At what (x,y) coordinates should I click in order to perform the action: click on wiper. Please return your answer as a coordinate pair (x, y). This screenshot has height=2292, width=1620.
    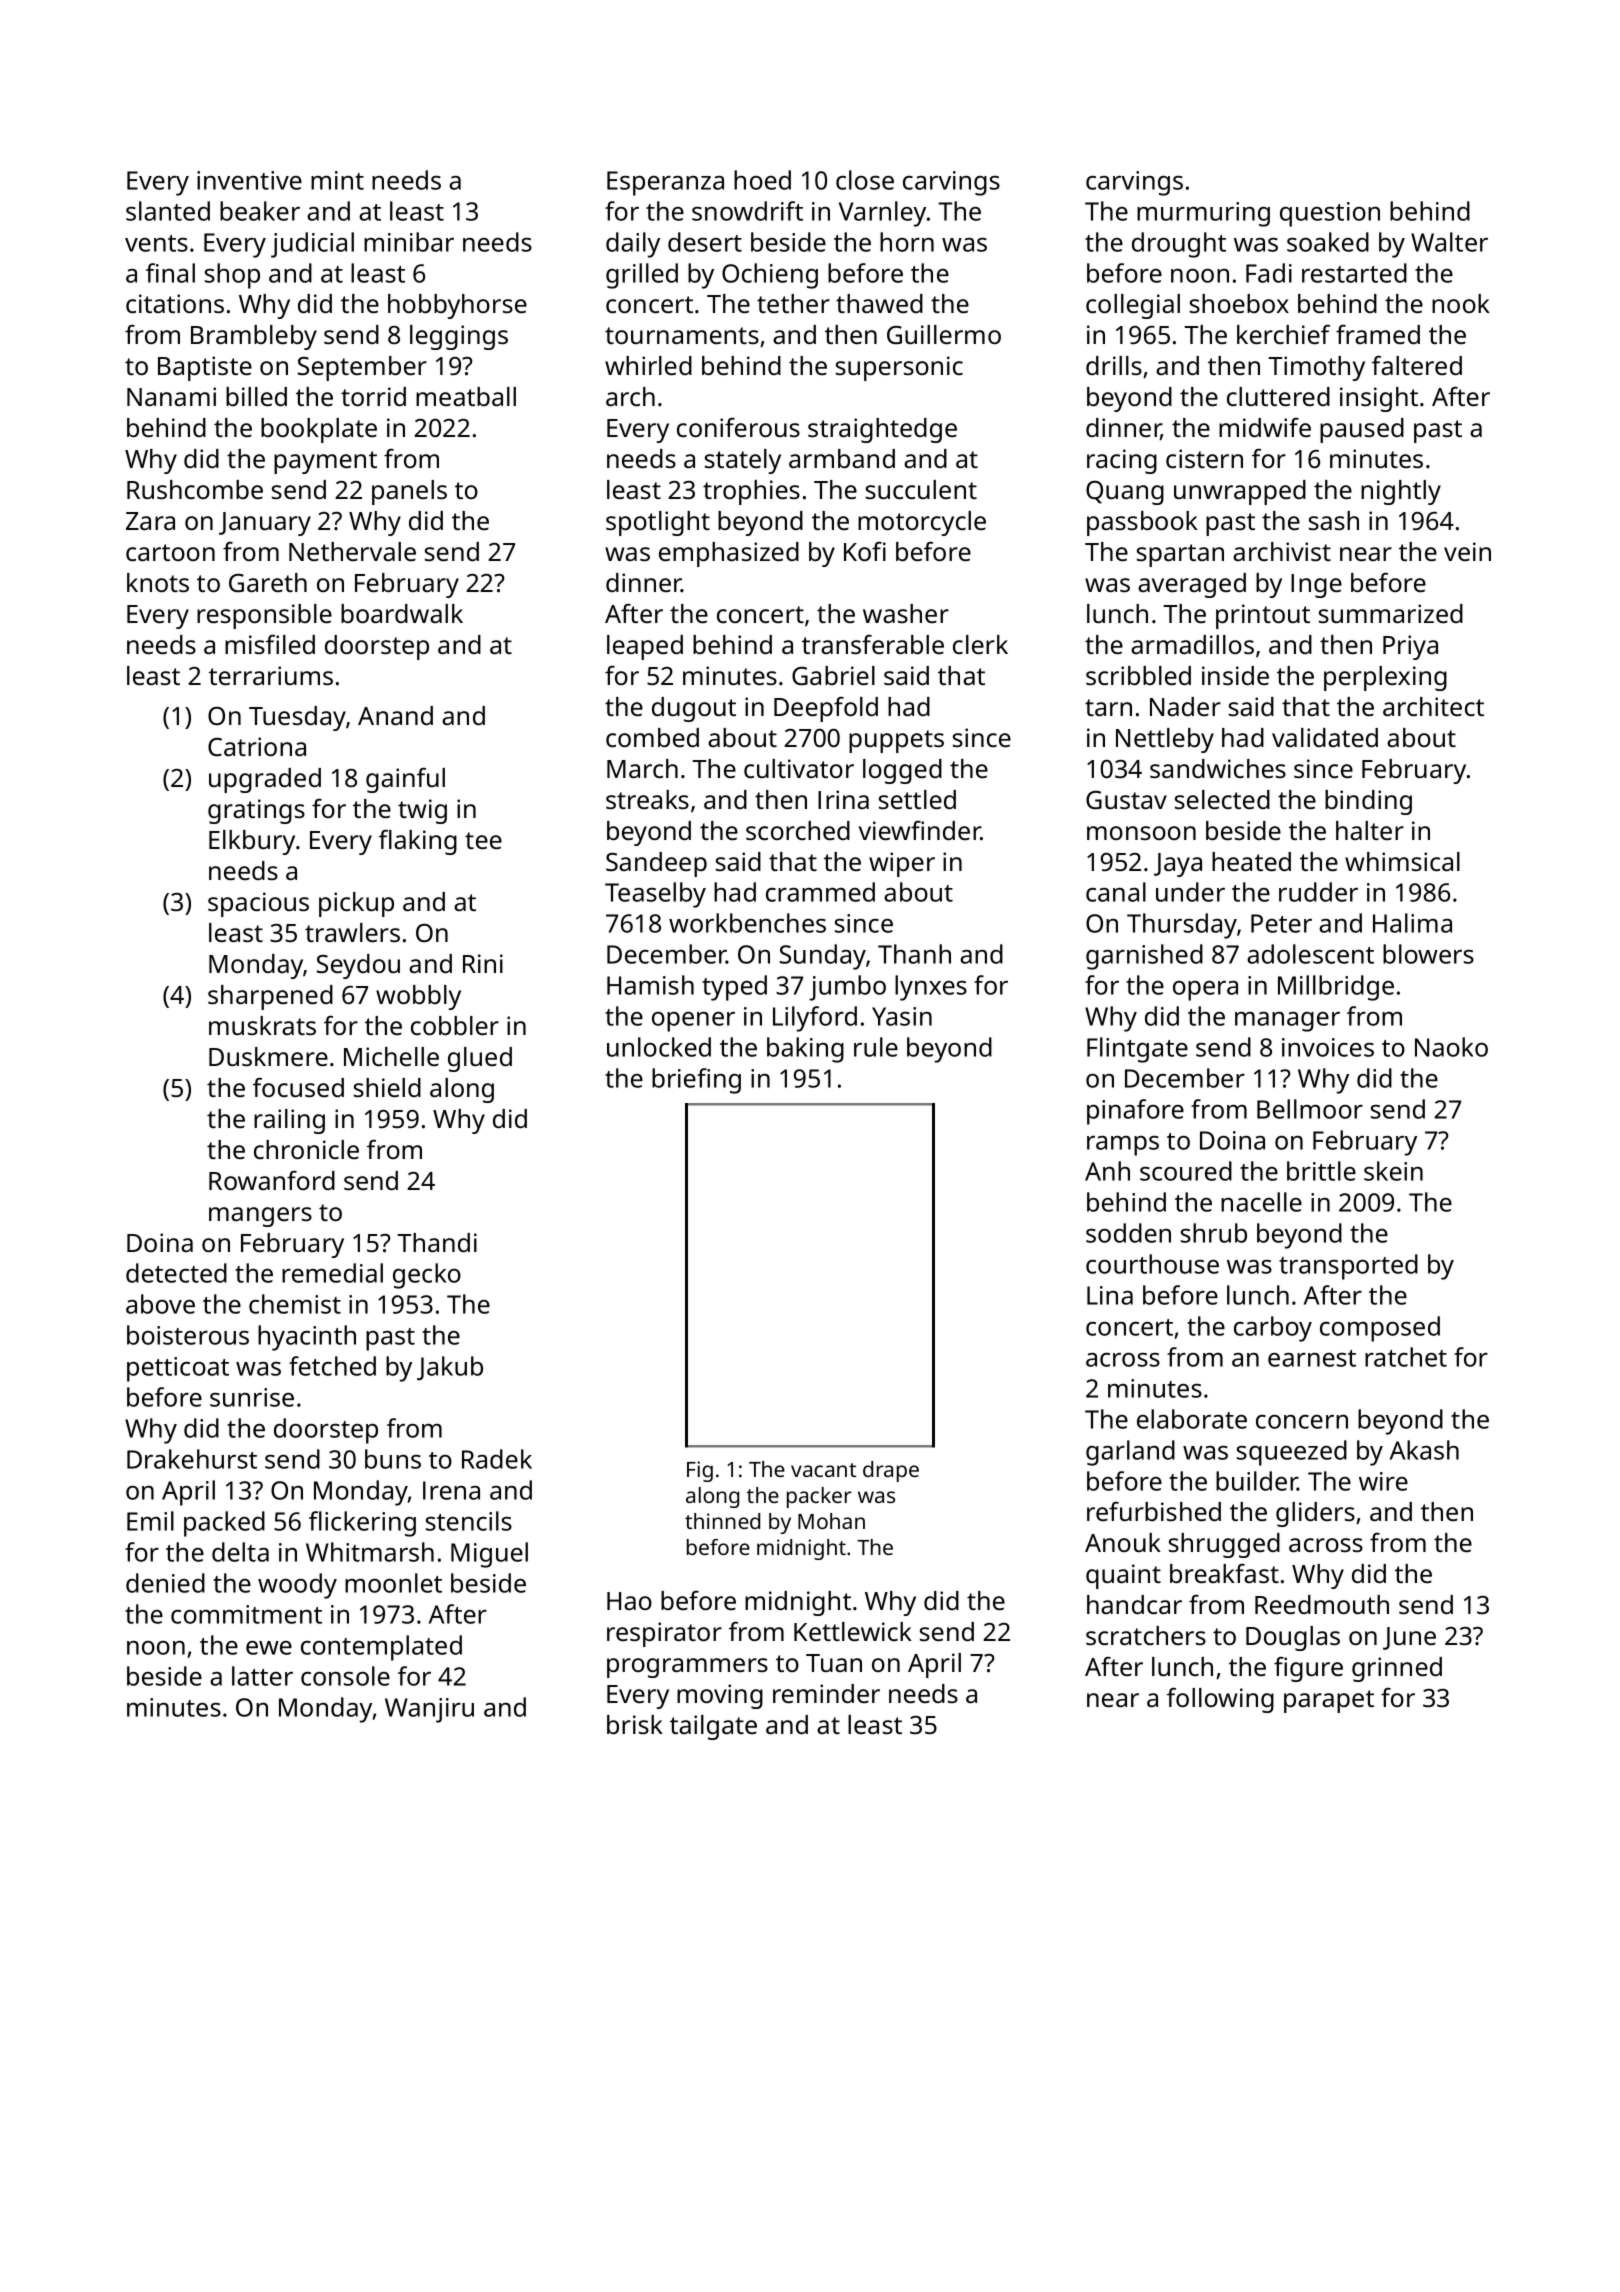
    Looking at the image, I should click on (902, 864).
